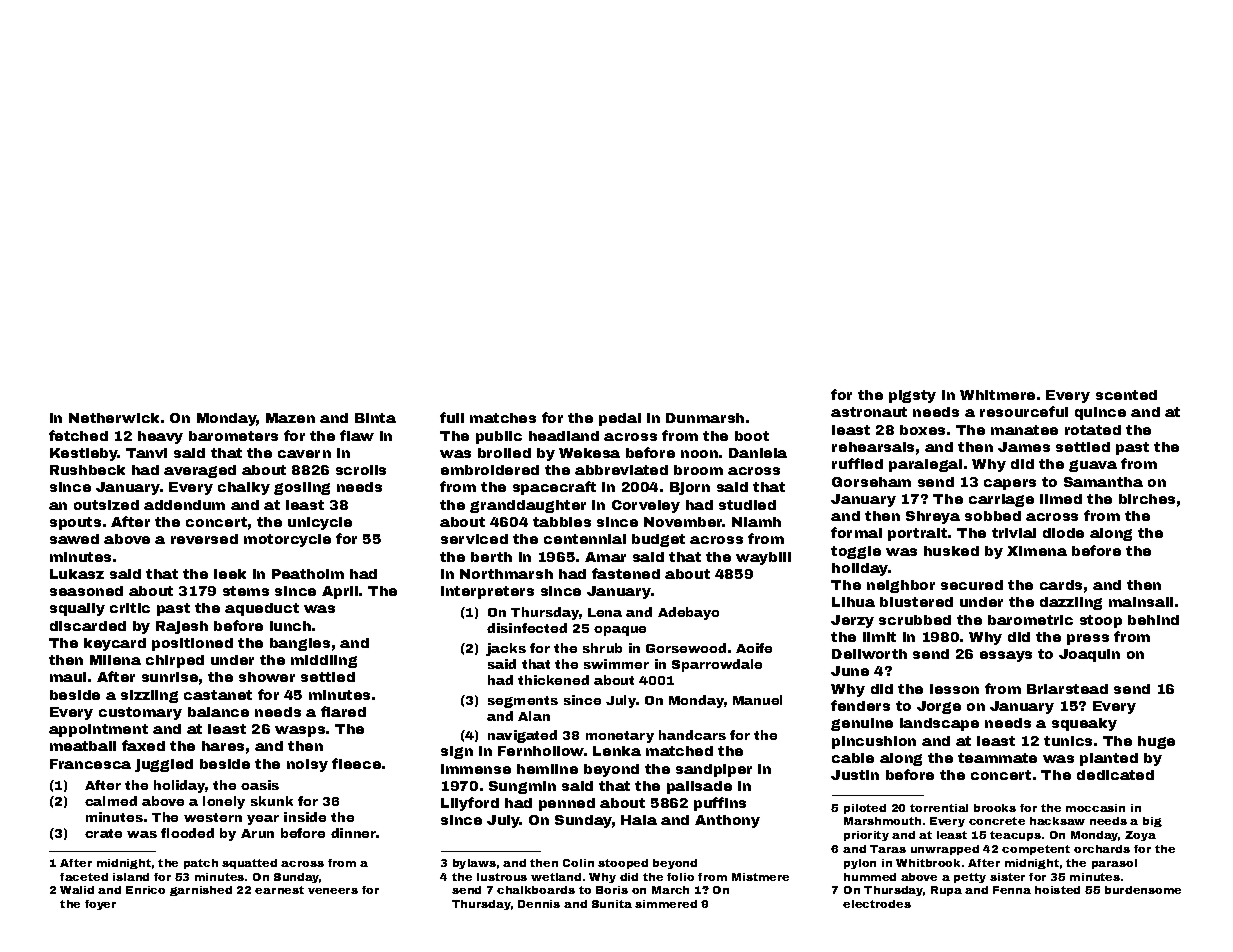  What do you see at coordinates (527, 628) in the screenshot?
I see `disinfected` at bounding box center [527, 628].
